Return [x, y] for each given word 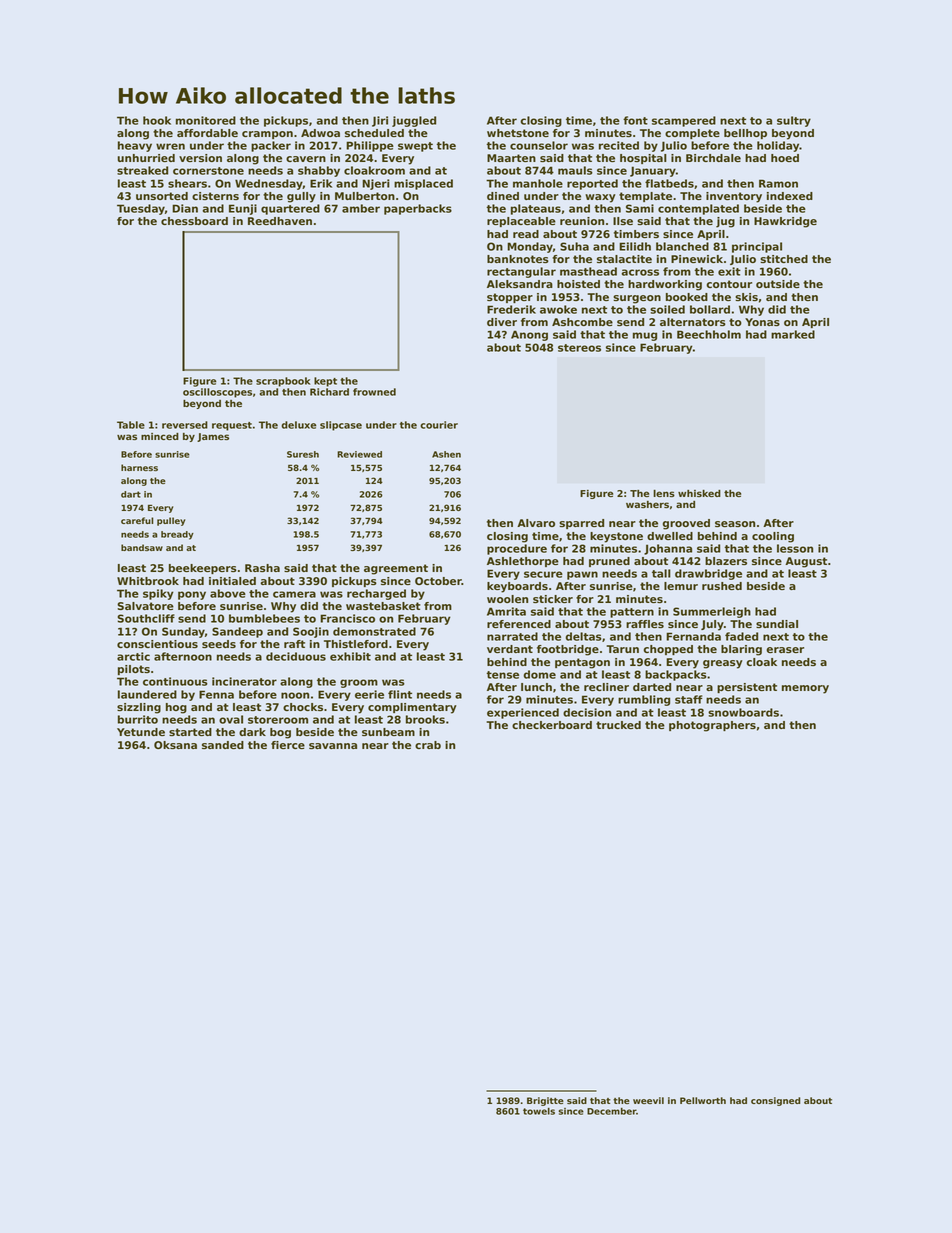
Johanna [668, 549]
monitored [206, 120]
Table [131, 425]
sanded [223, 745]
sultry [794, 121]
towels [539, 1111]
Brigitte [545, 1101]
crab [428, 745]
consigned [775, 1101]
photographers [712, 726]
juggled [414, 121]
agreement [396, 569]
